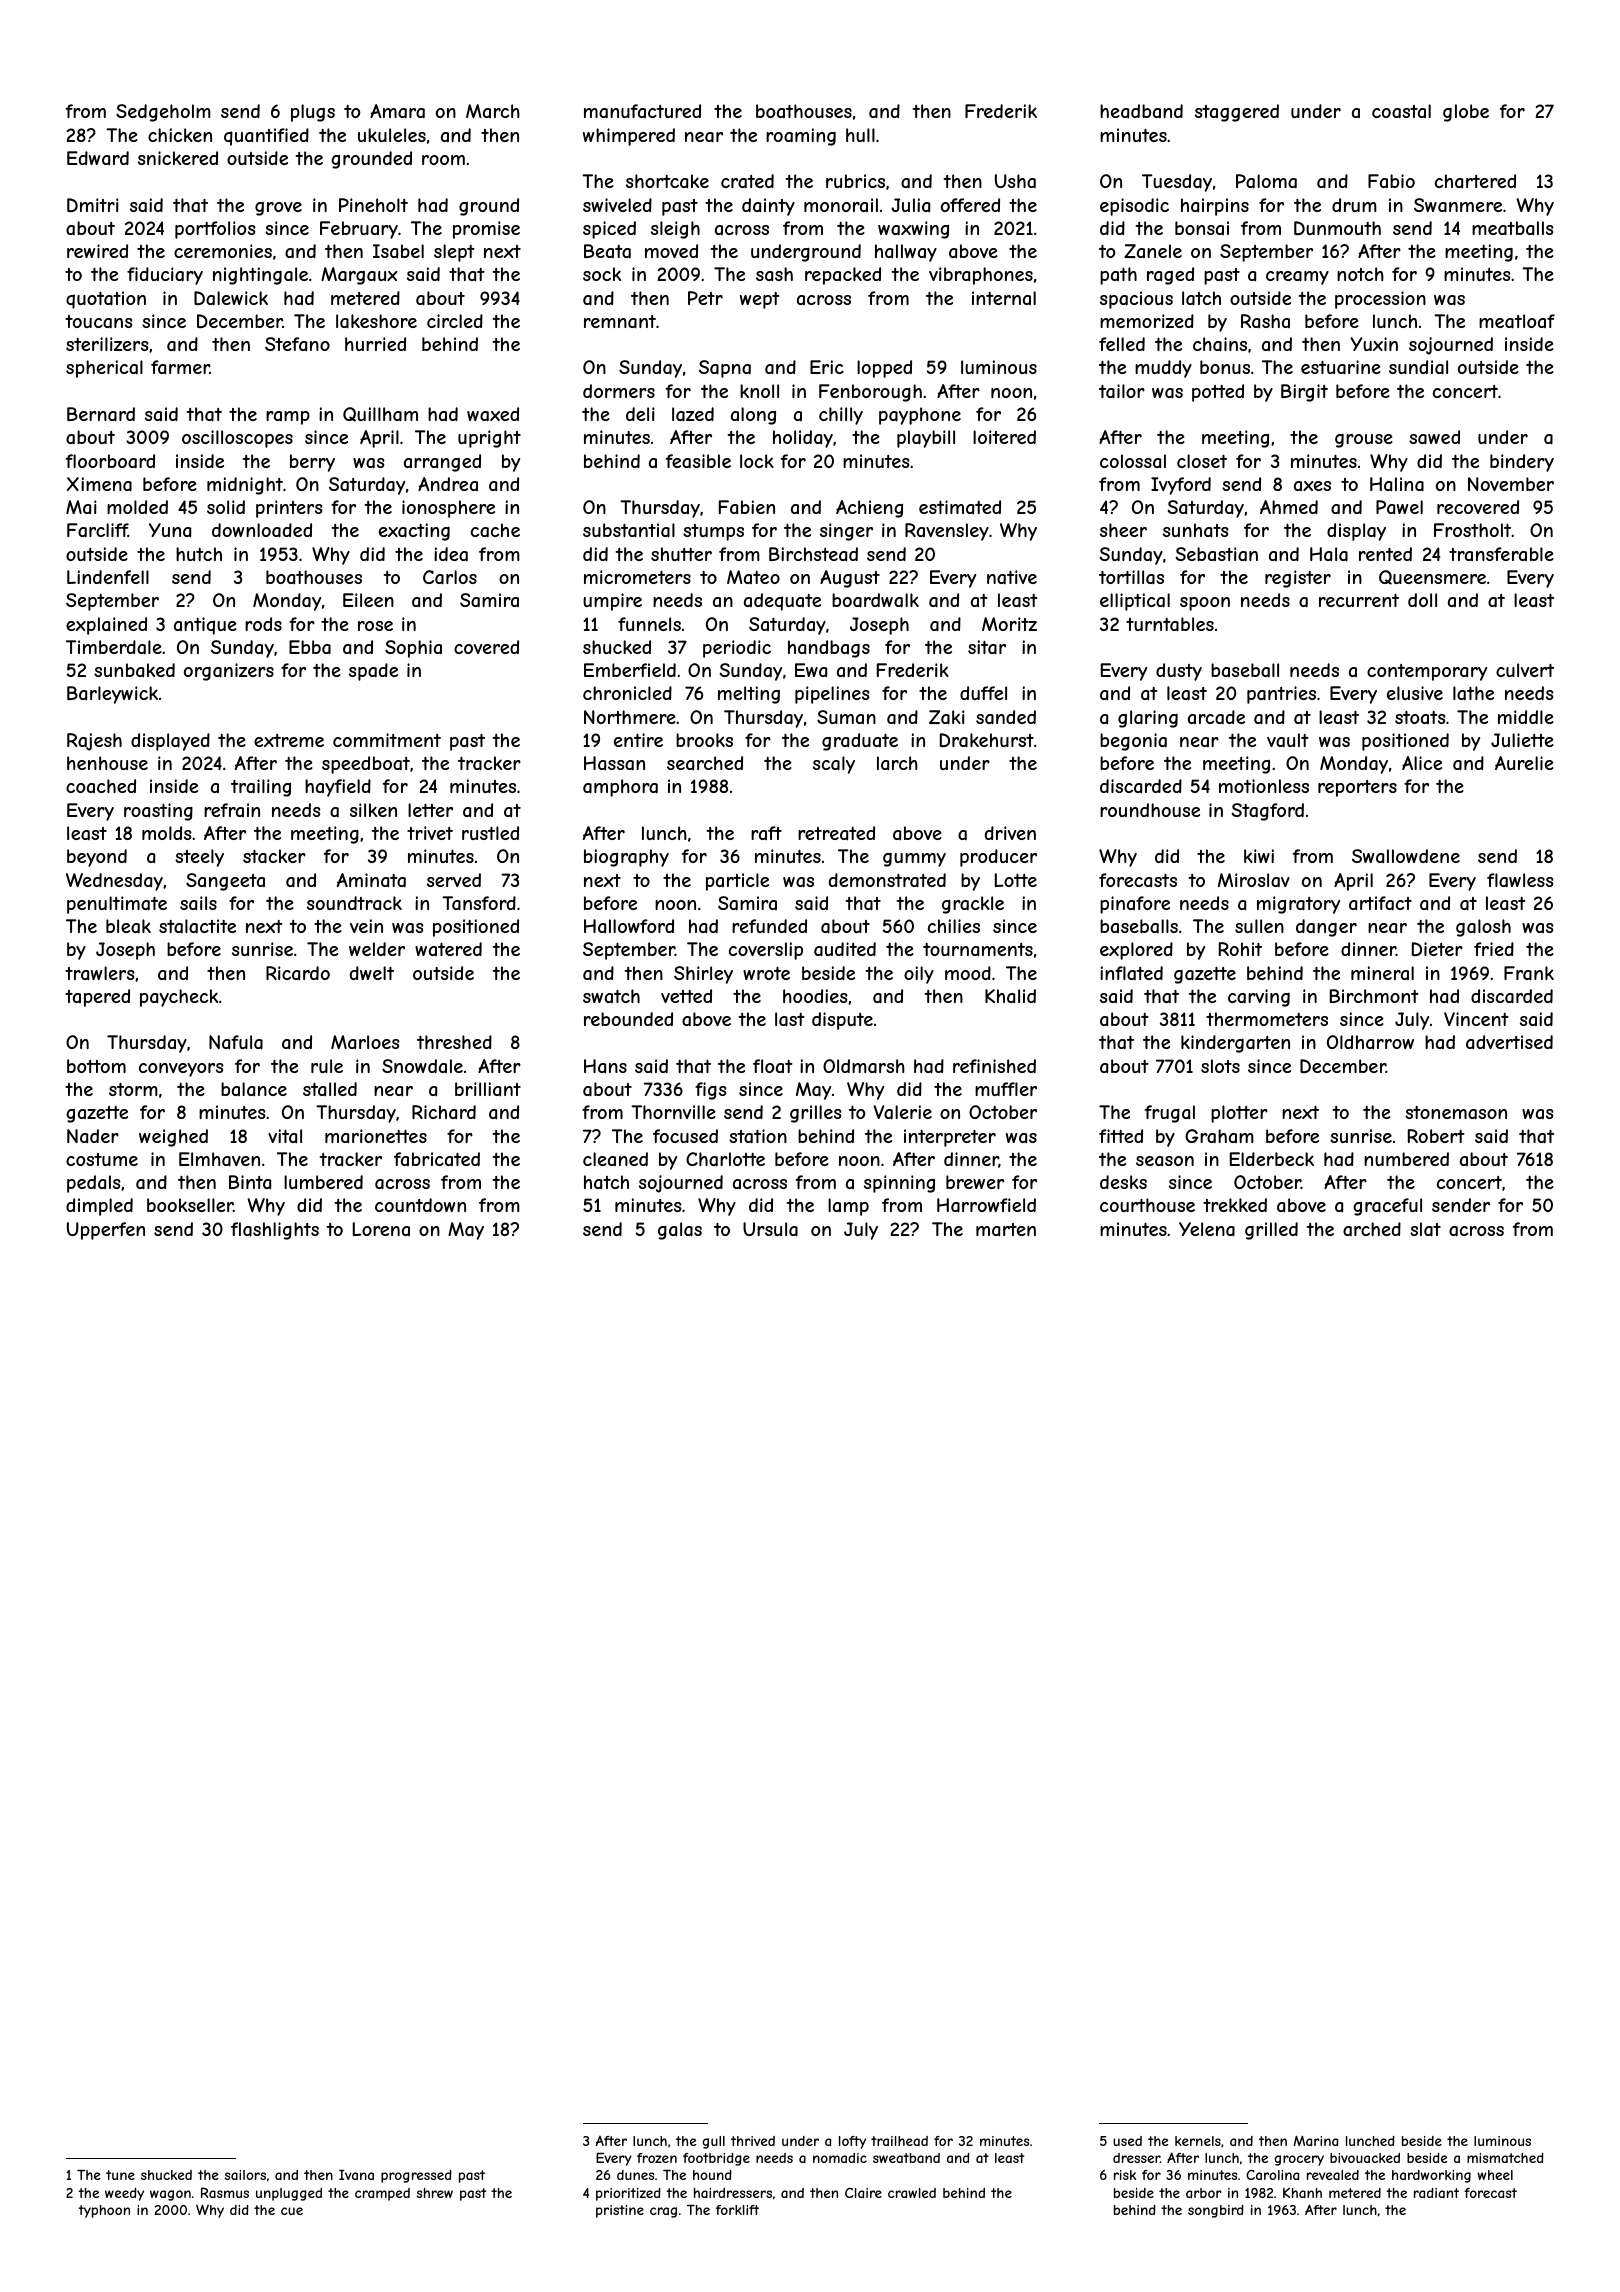  I want to click on Binta, so click(250, 1182).
